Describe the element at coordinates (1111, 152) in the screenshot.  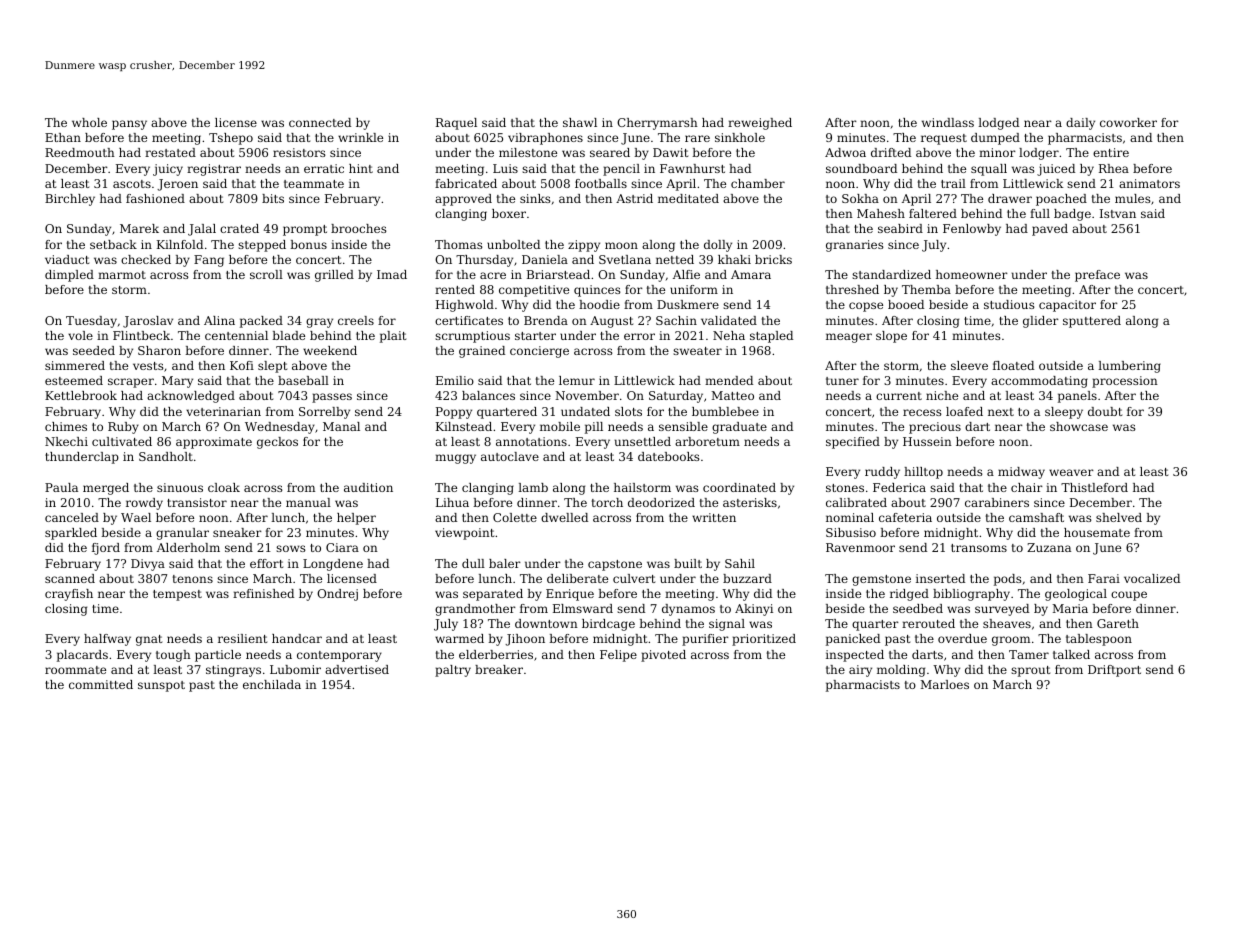
I see `entire` at that location.
